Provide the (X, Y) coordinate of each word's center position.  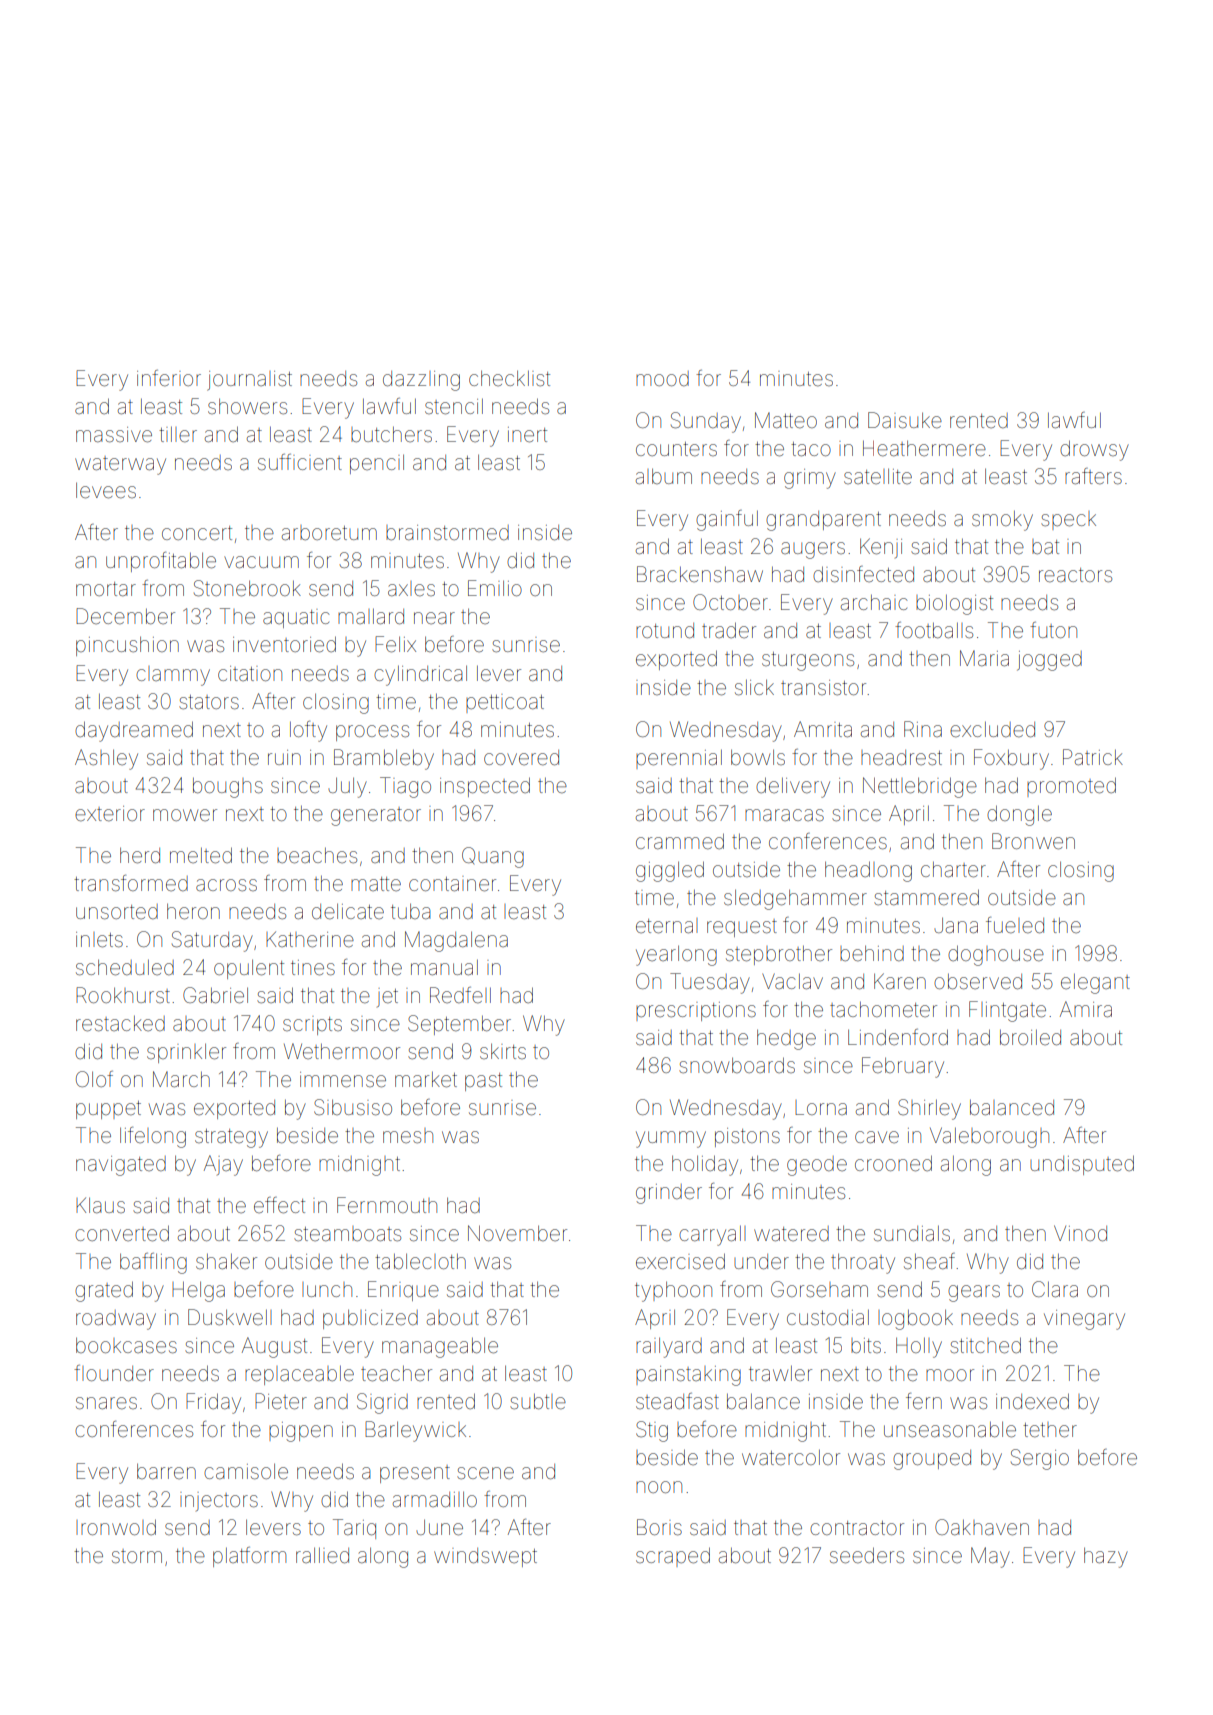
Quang (493, 857)
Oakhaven (982, 1527)
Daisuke (905, 420)
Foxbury (1011, 759)
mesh (408, 1135)
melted (201, 855)
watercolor (791, 1458)
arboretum (329, 533)
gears (974, 1293)
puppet (108, 1110)
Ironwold (116, 1527)
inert (527, 435)
